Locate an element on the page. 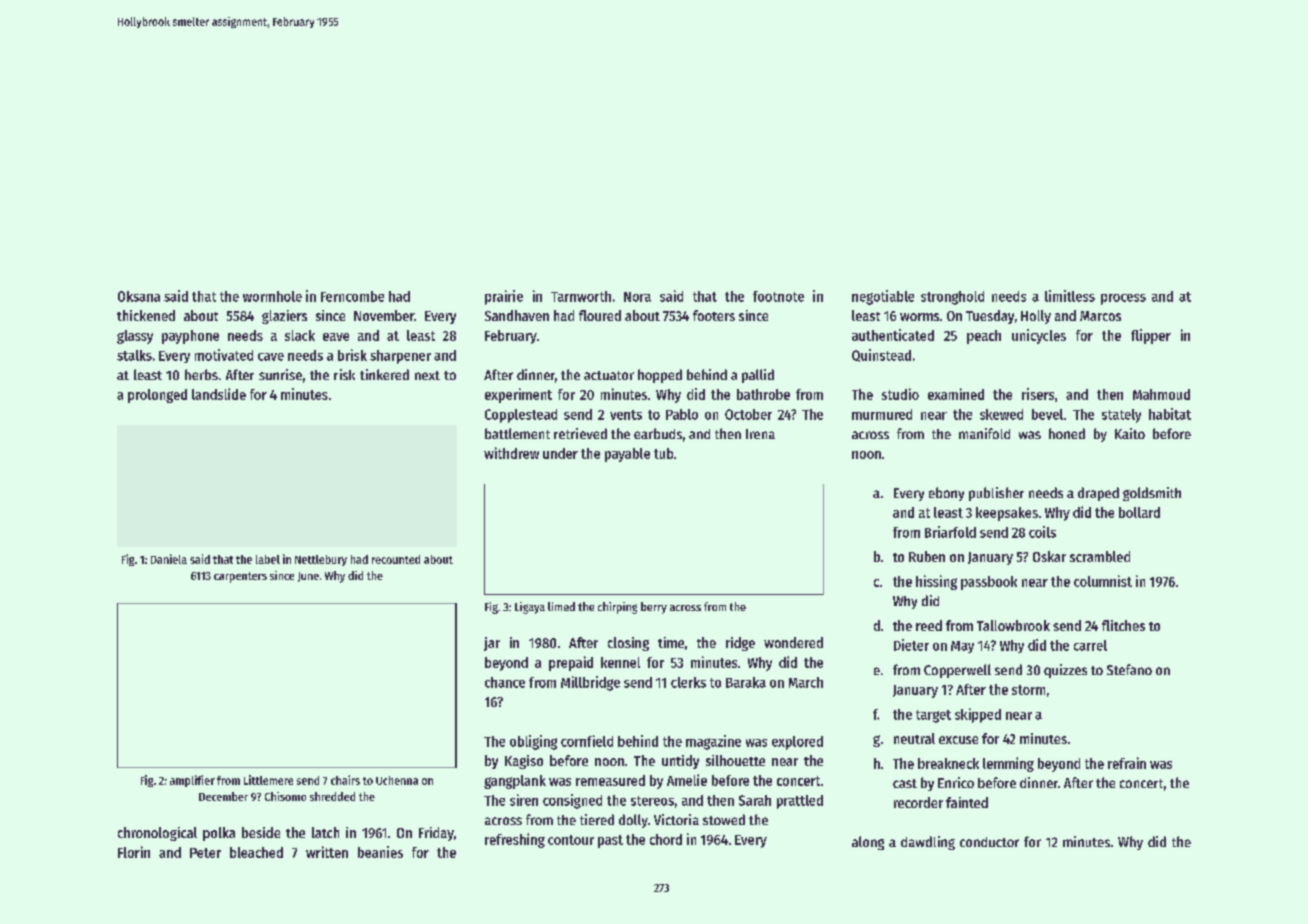  limitless is located at coordinates (1070, 296).
